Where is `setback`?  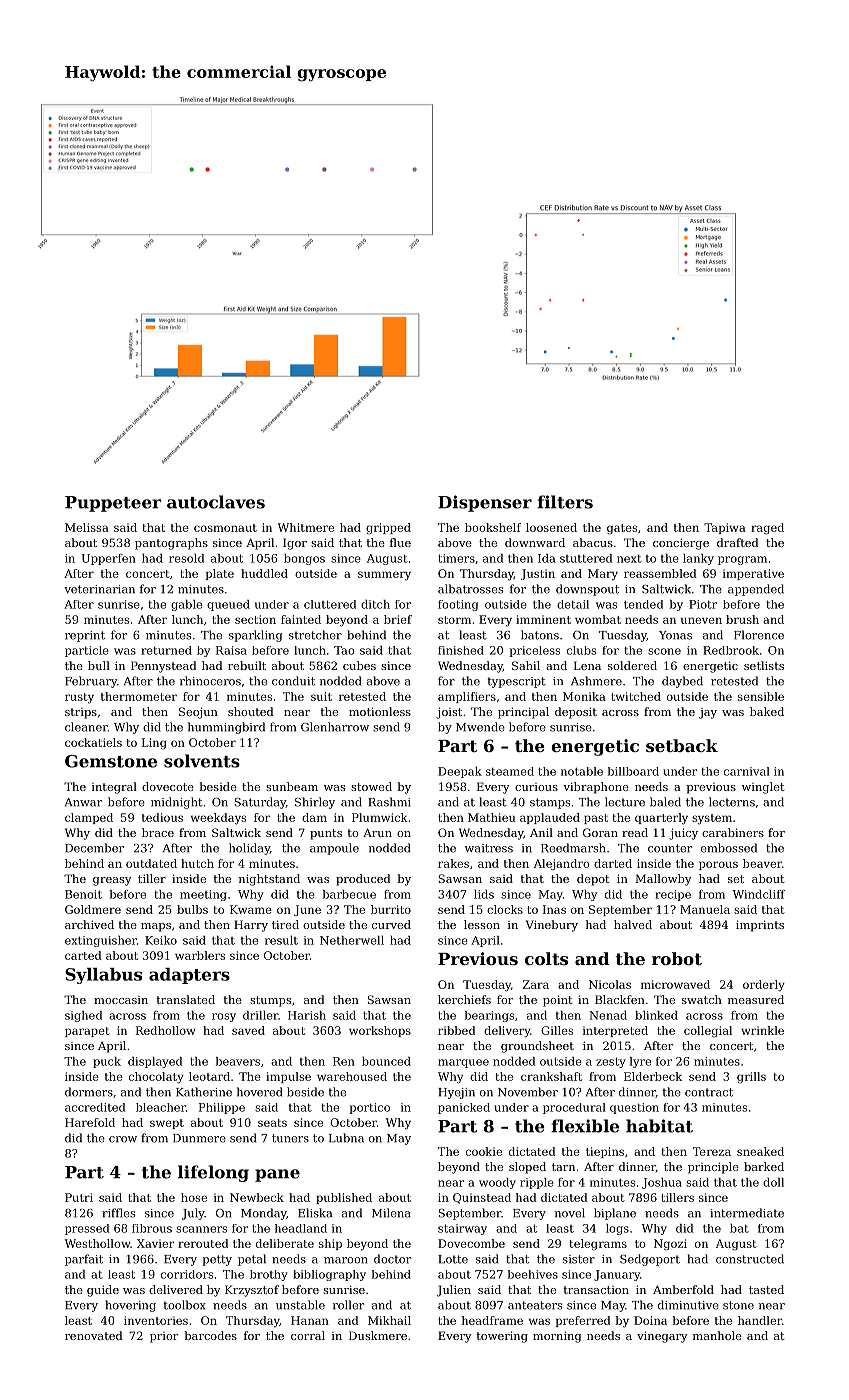
setback is located at coordinates (682, 745).
